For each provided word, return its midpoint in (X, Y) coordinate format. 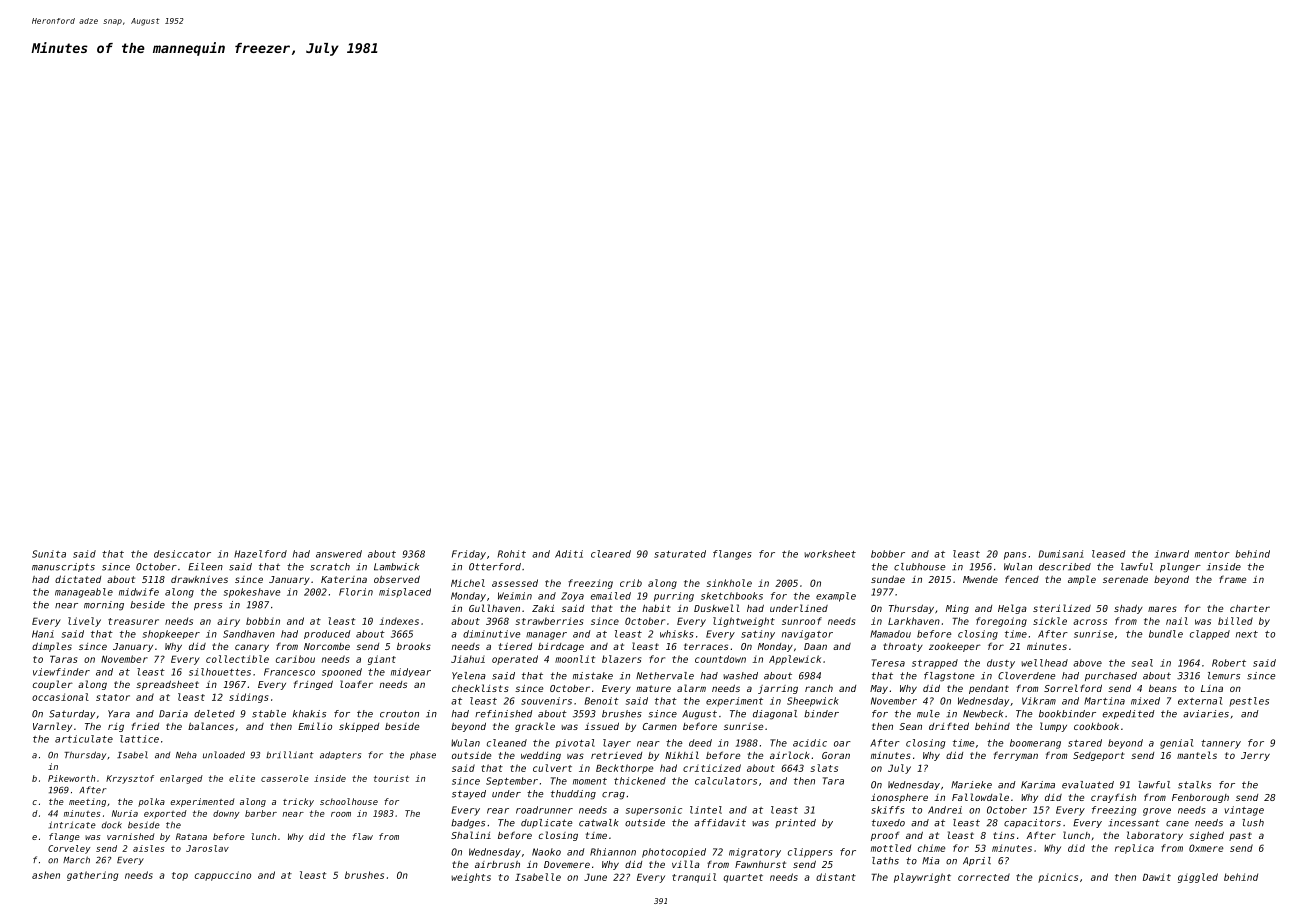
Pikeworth (71, 778)
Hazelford (260, 554)
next (1247, 634)
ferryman (1016, 756)
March (76, 860)
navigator (807, 635)
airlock (789, 755)
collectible (237, 659)
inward (1172, 554)
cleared (611, 554)
